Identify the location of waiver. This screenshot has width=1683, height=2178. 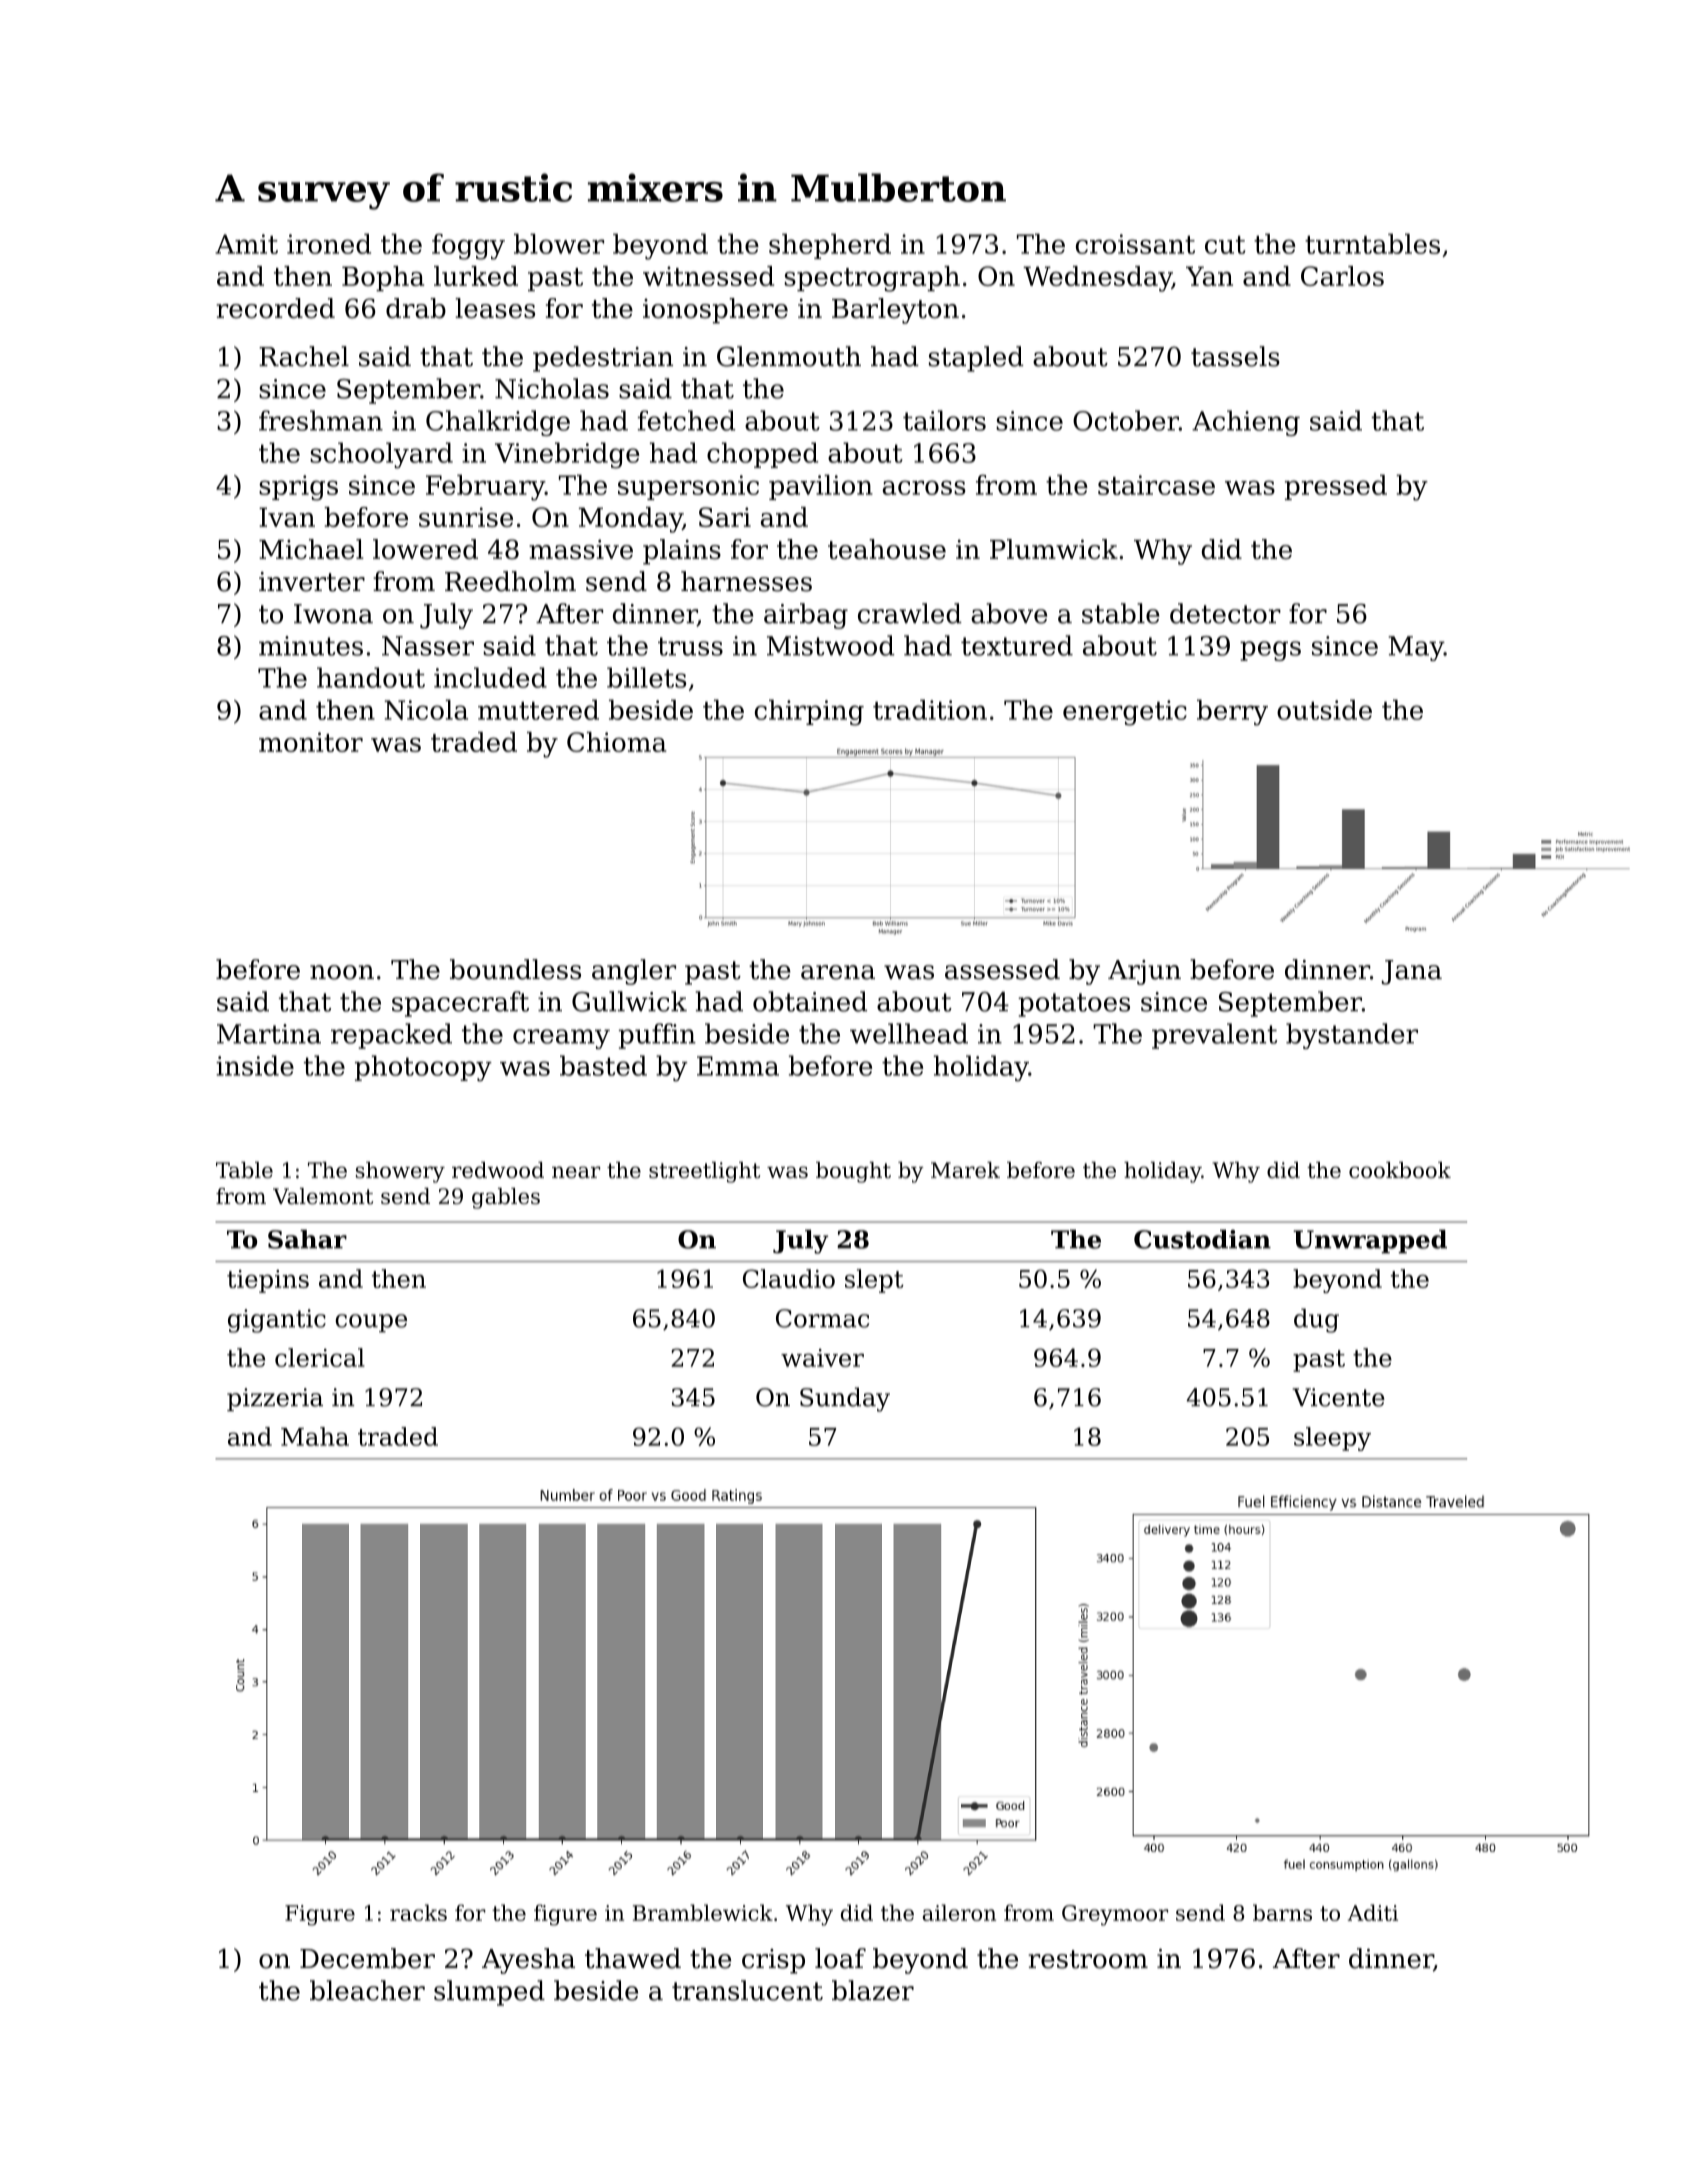
(822, 1358).
